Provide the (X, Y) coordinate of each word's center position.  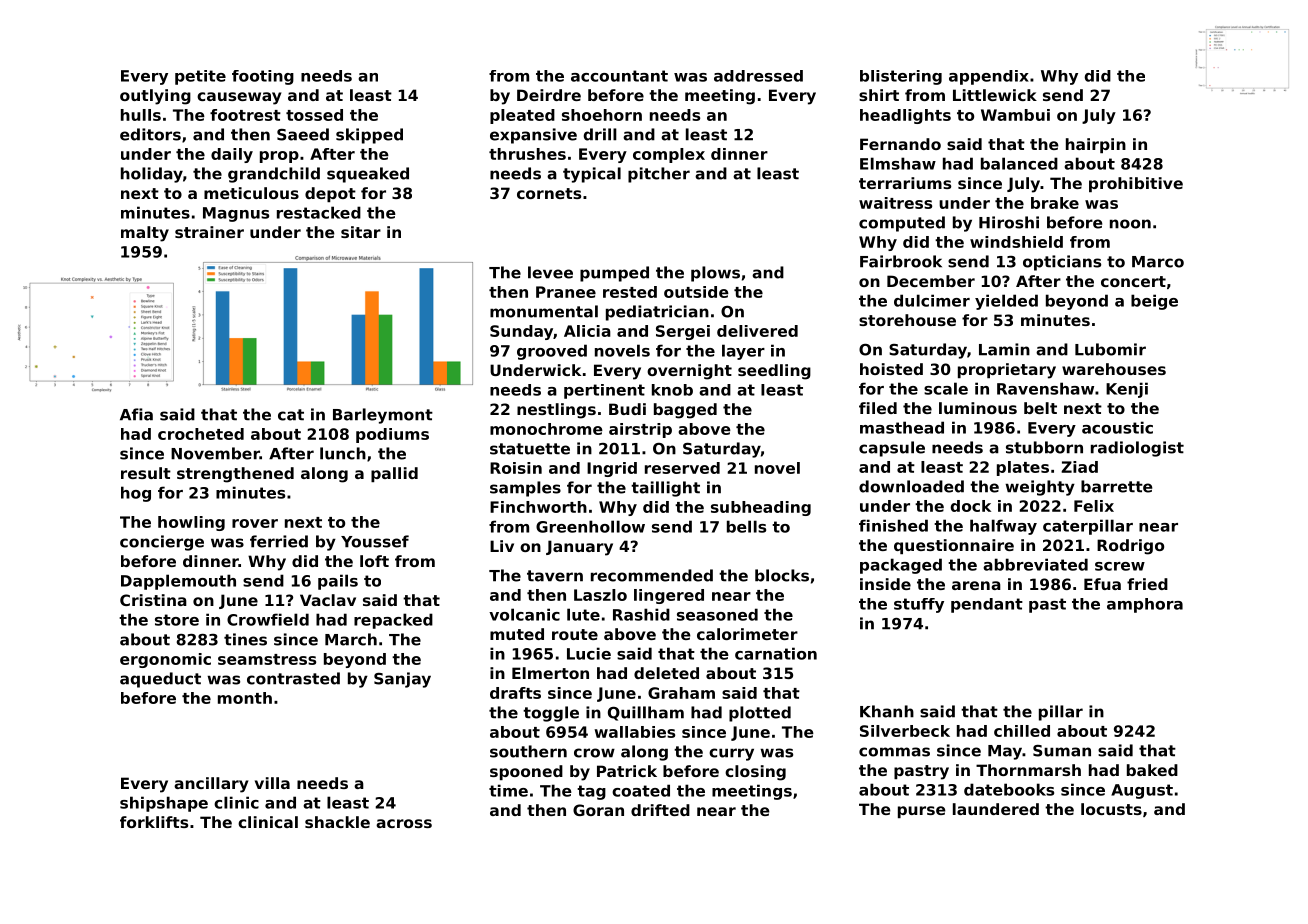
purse (922, 812)
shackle (337, 822)
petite (200, 77)
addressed (758, 76)
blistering (901, 77)
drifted (660, 810)
